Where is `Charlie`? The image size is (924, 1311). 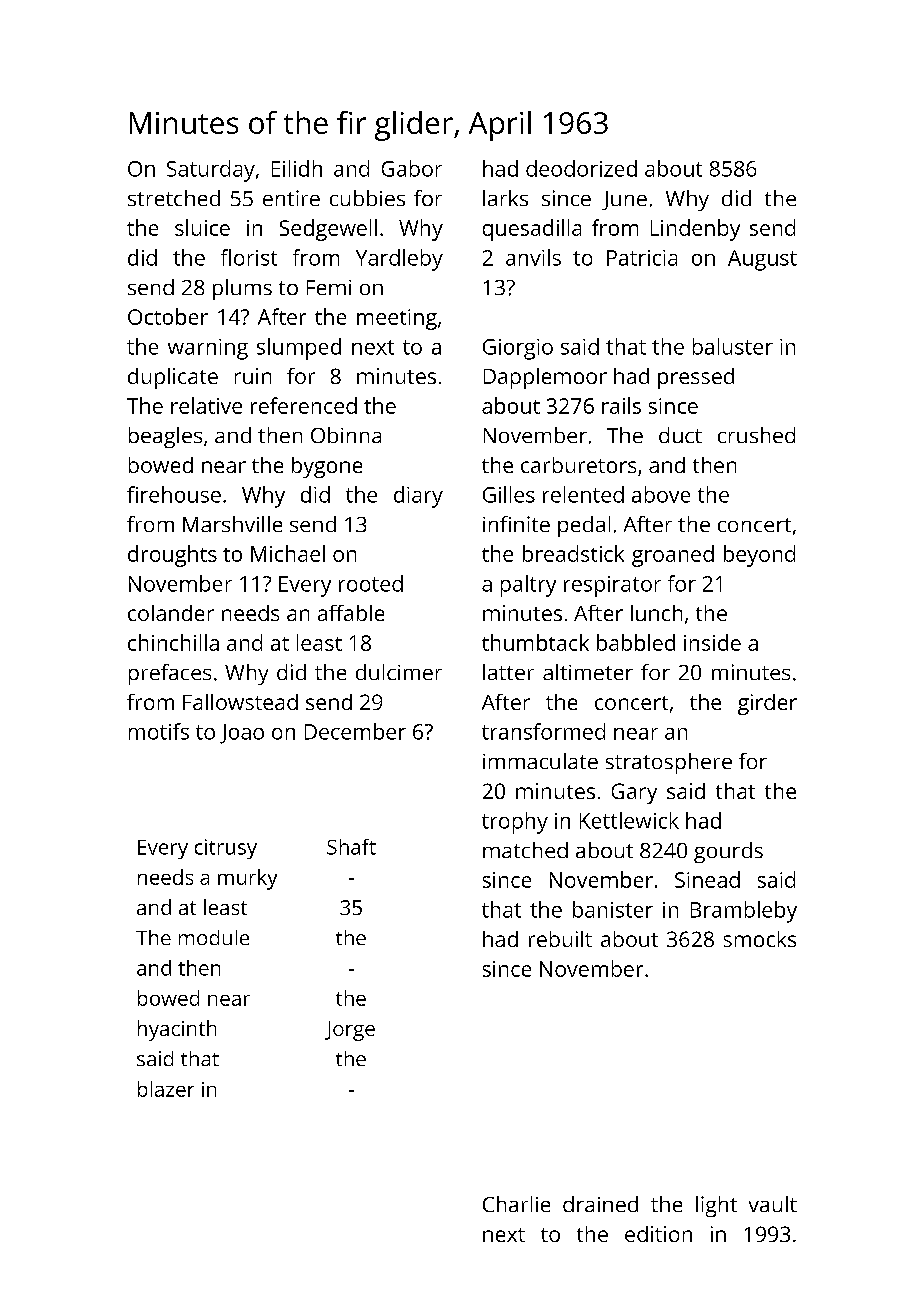 Charlie is located at coordinates (516, 1204).
